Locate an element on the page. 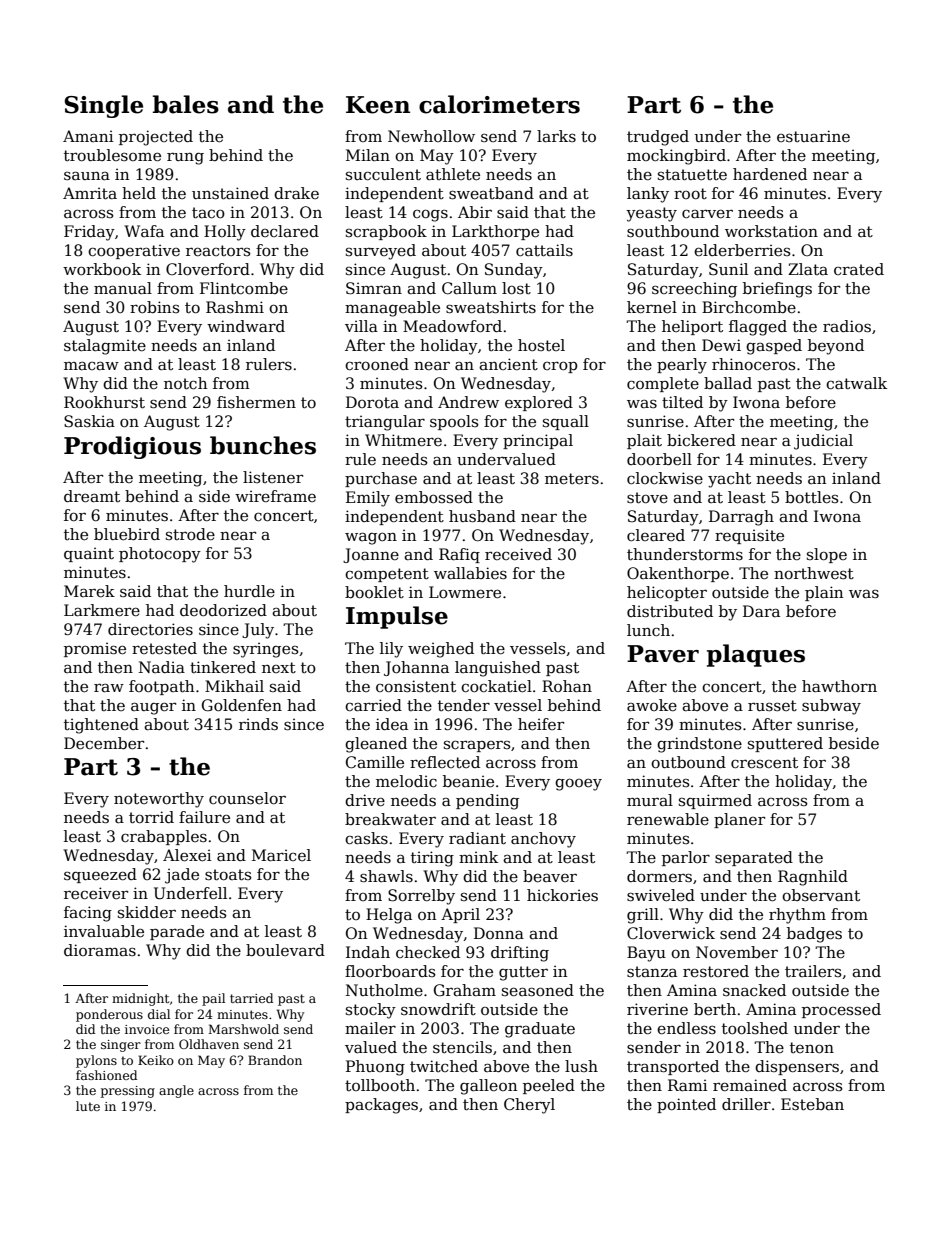 The width and height of the document is (952, 1233). husband is located at coordinates (482, 516).
